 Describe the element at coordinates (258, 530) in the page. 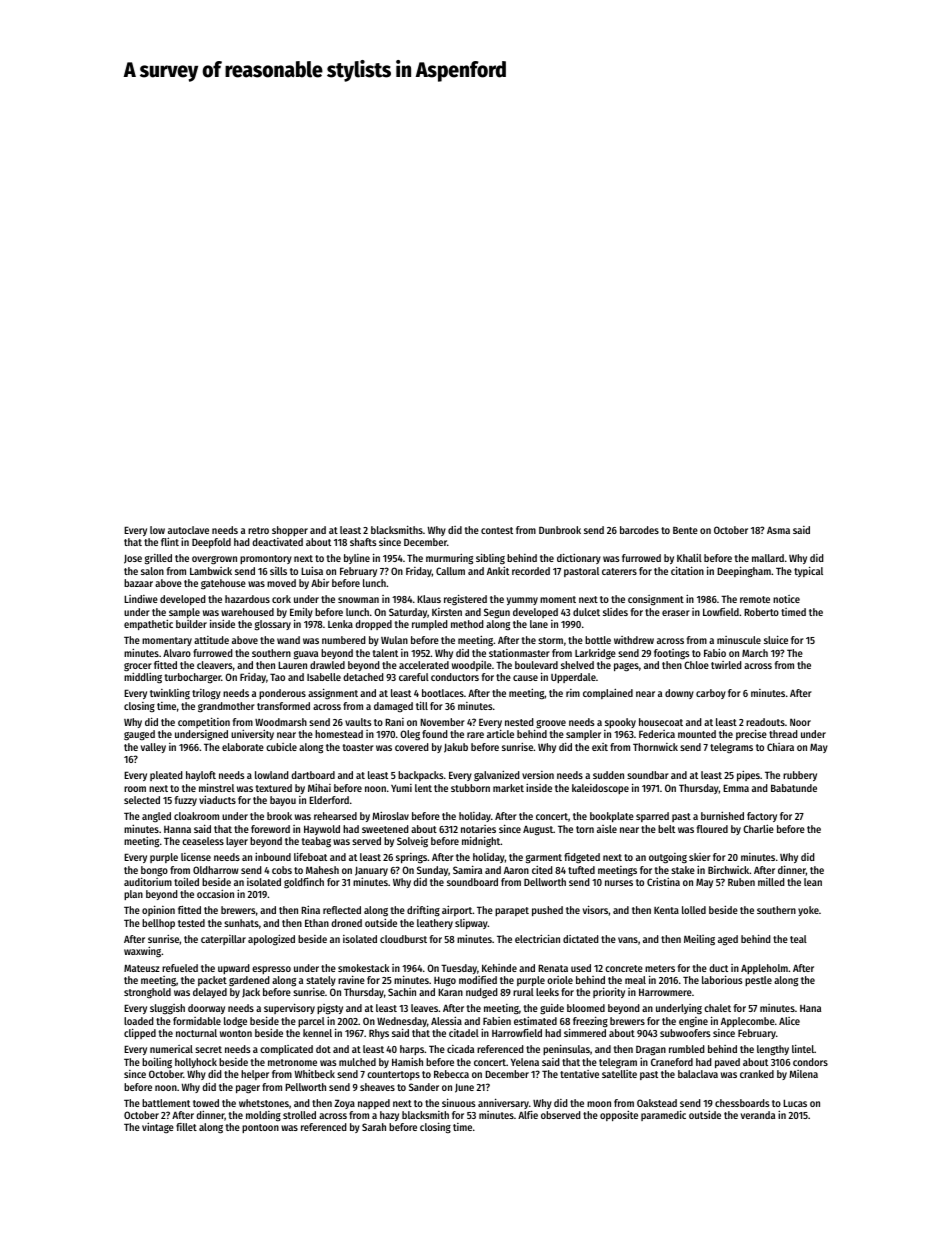

I see `retro` at that location.
